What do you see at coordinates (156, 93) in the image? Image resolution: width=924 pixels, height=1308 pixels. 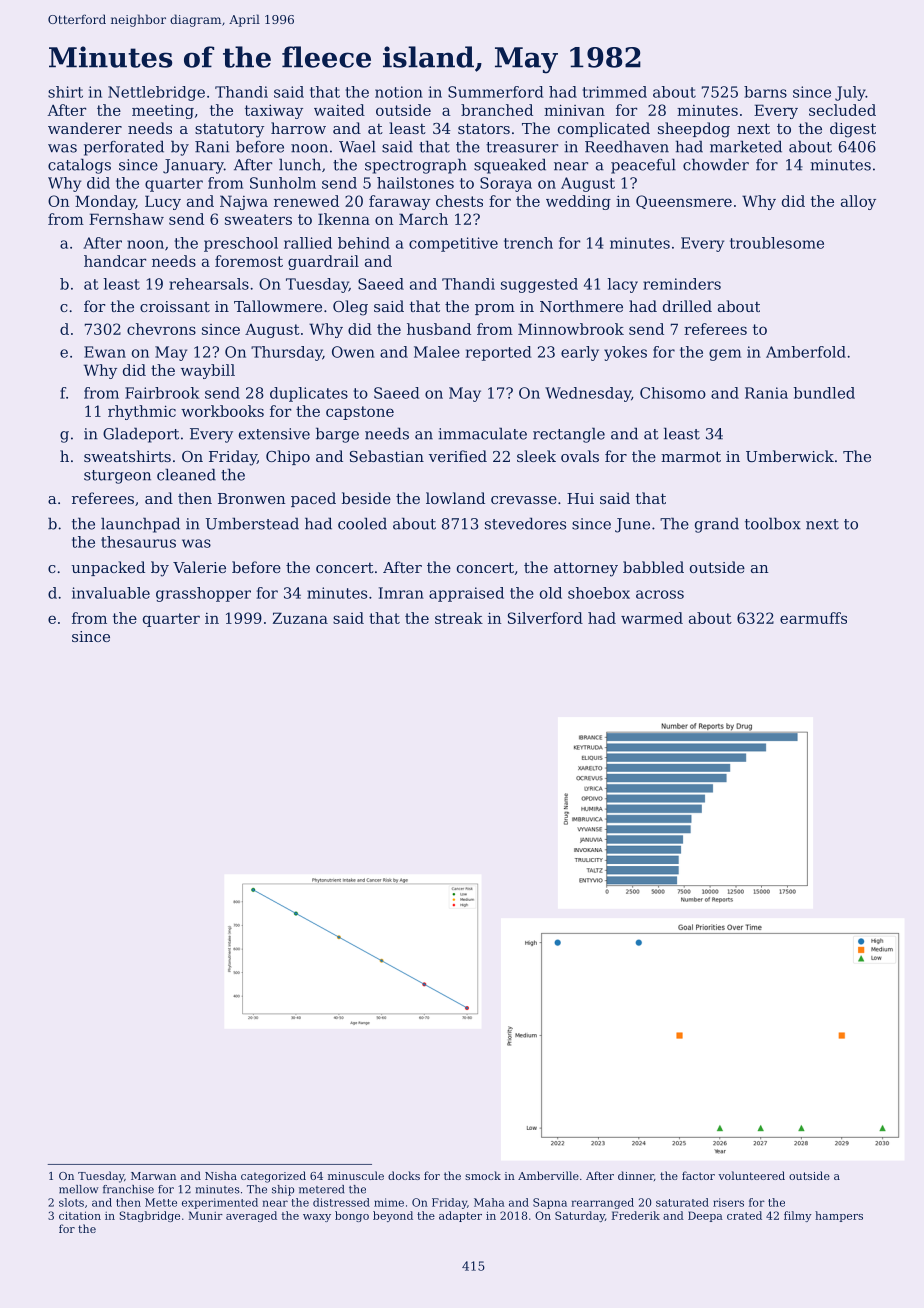 I see `Nettlebridge` at bounding box center [156, 93].
